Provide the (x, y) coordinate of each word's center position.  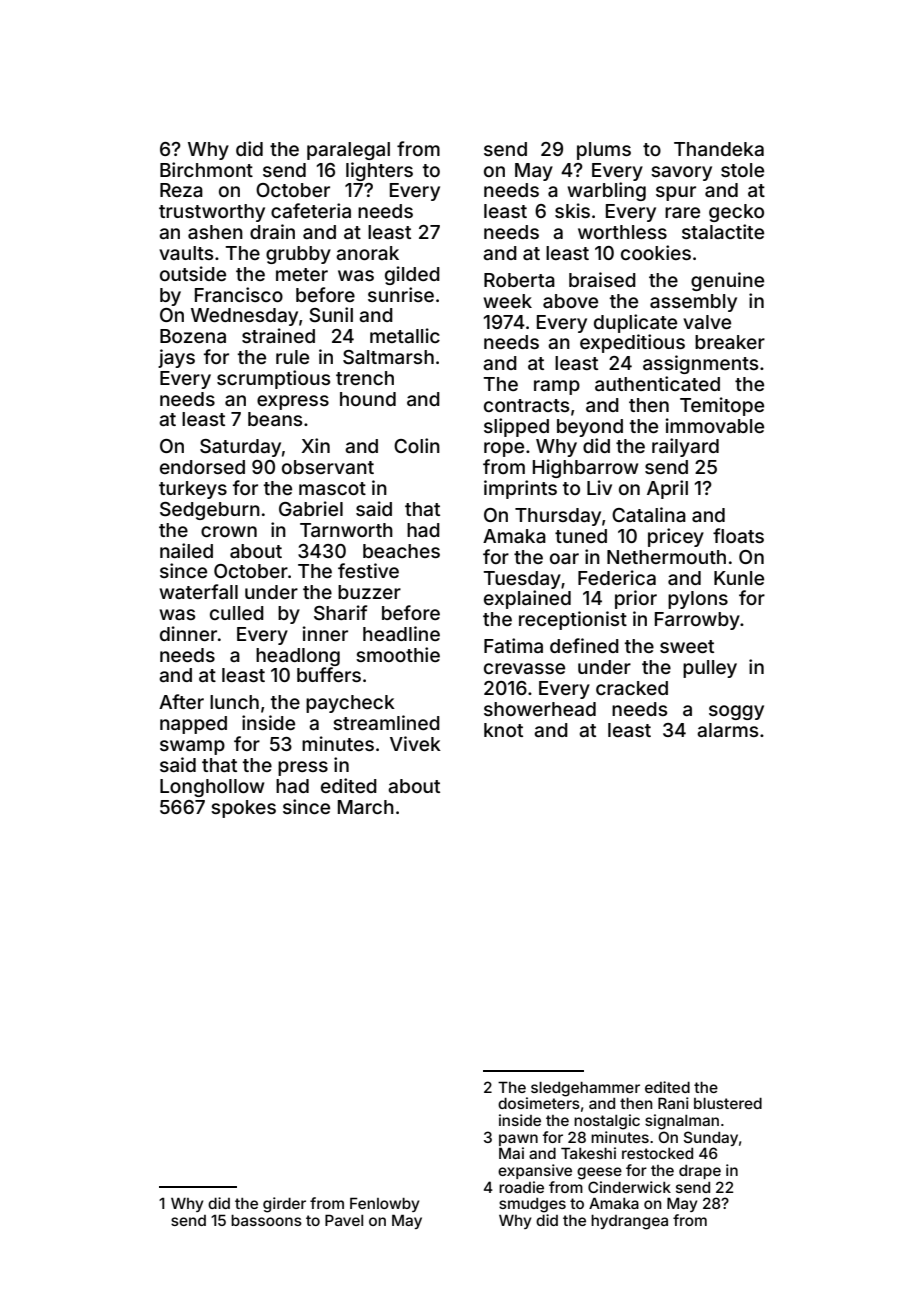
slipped (516, 427)
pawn (518, 1140)
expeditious (632, 343)
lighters (379, 171)
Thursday (558, 517)
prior (636, 599)
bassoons (266, 1220)
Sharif (340, 612)
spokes (243, 809)
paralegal (348, 151)
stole (742, 170)
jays (176, 358)
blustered (728, 1103)
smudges (532, 1205)
